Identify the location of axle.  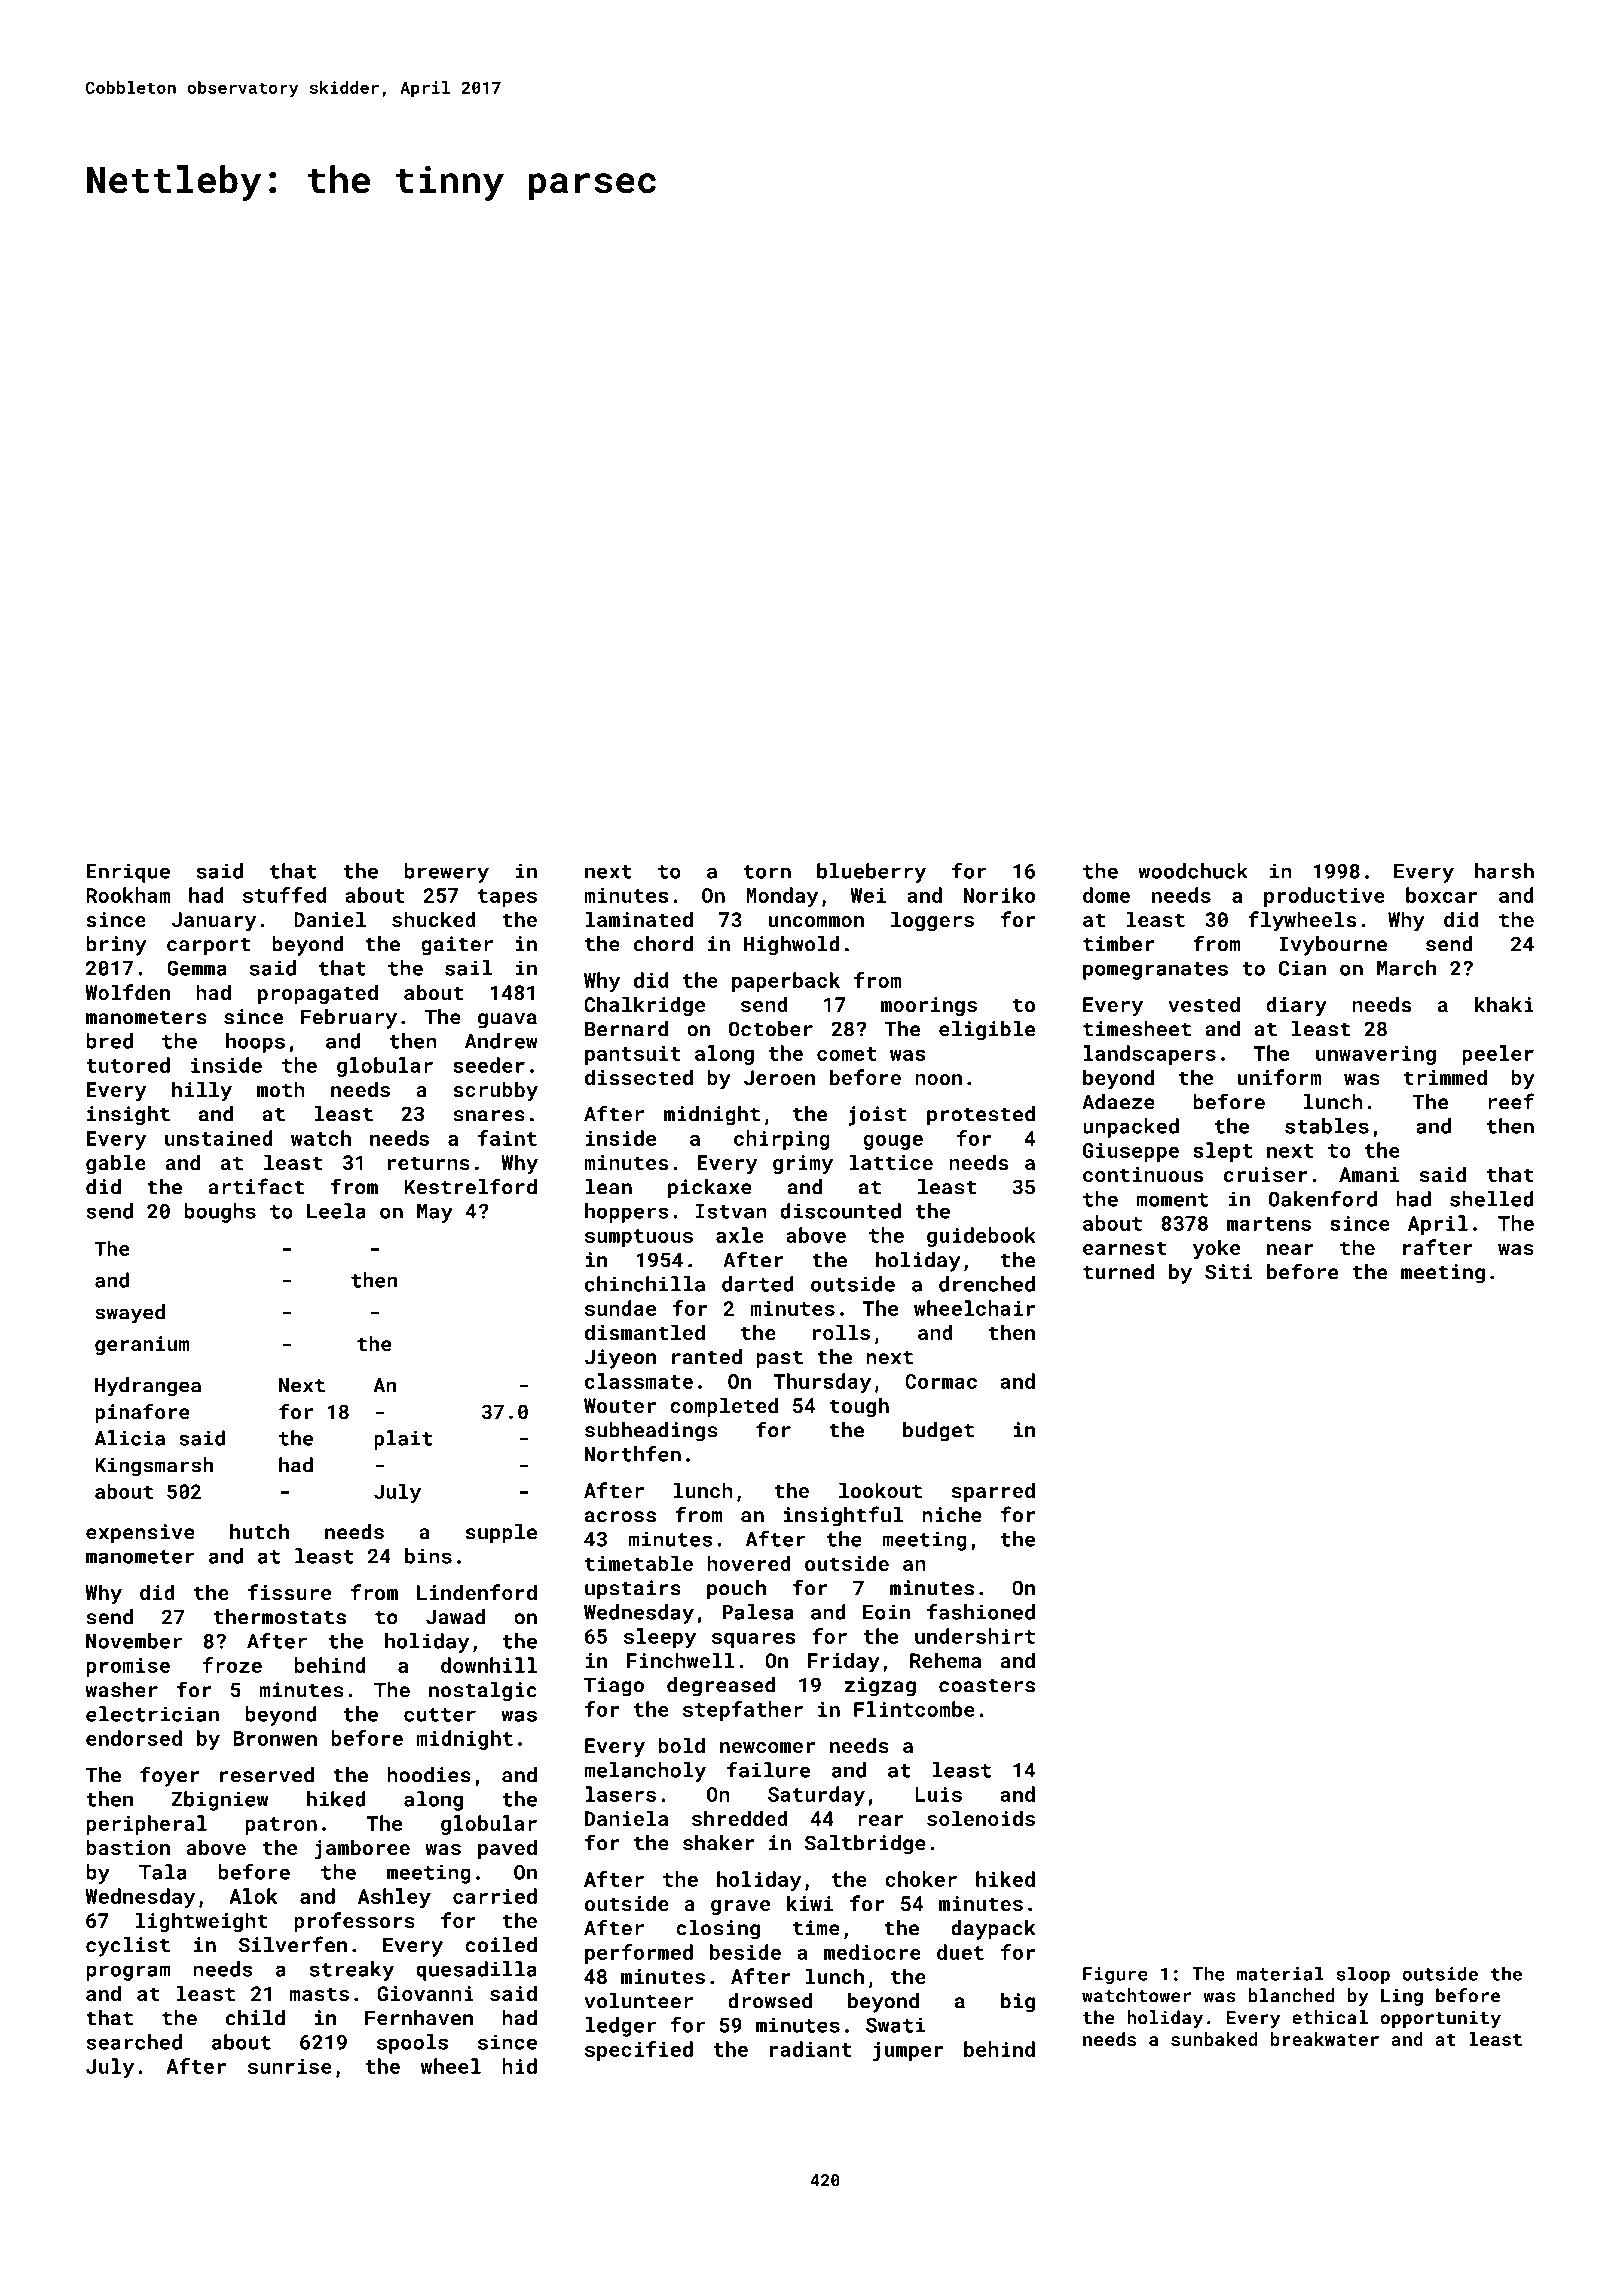
(739, 1235).
